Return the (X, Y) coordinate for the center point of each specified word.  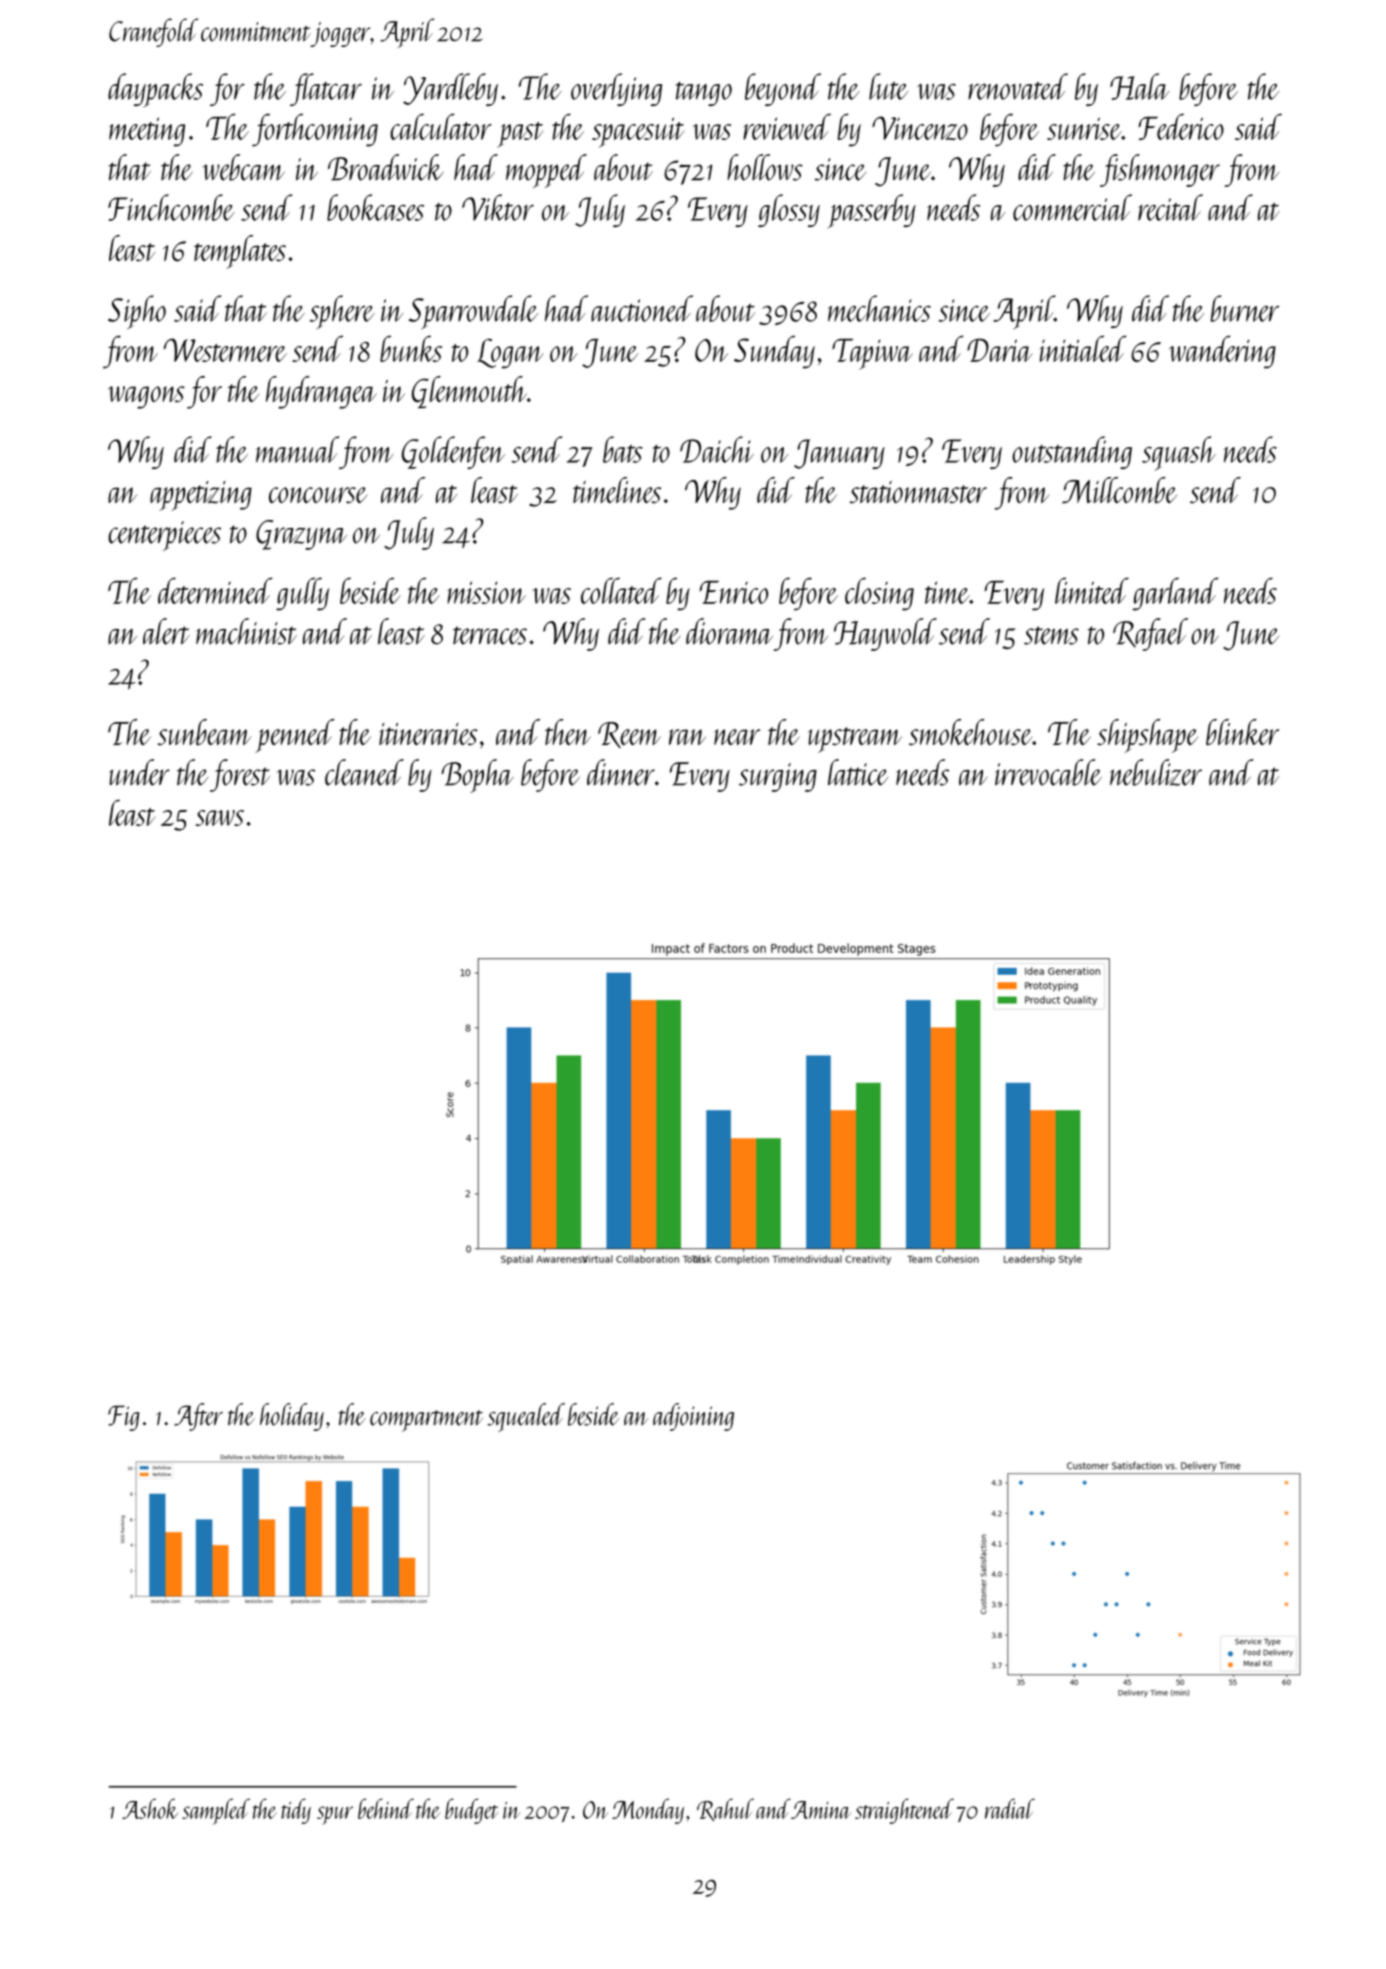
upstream (855, 740)
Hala (1139, 86)
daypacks (155, 90)
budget (471, 1811)
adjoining (693, 1417)
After (198, 1417)
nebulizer (1156, 772)
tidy (296, 1811)
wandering (1222, 352)
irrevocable (1048, 772)
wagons (146, 397)
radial (1010, 1808)
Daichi (717, 449)
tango (704, 94)
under (139, 772)
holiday (292, 1417)
